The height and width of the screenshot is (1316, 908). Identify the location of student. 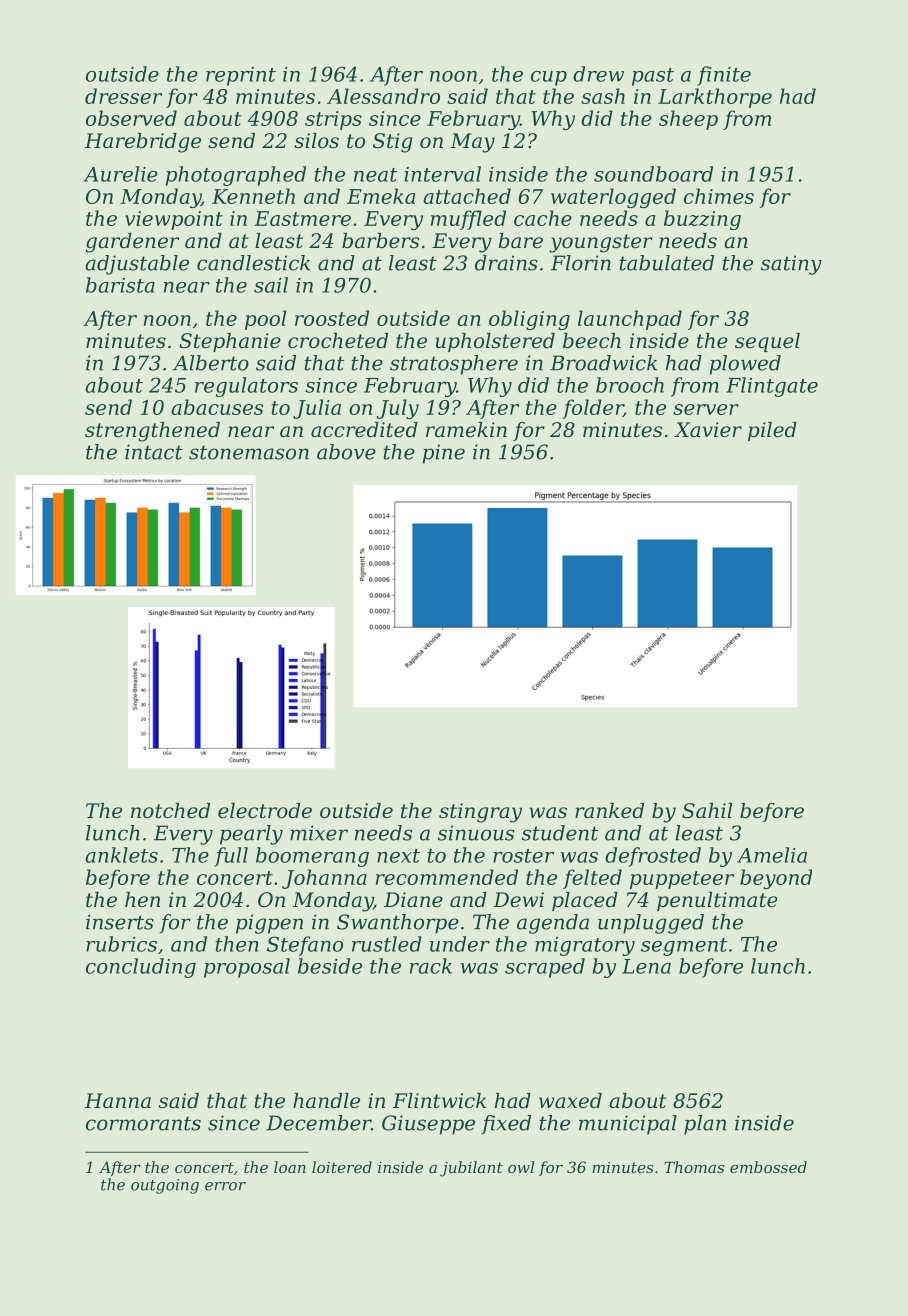
(560, 833).
